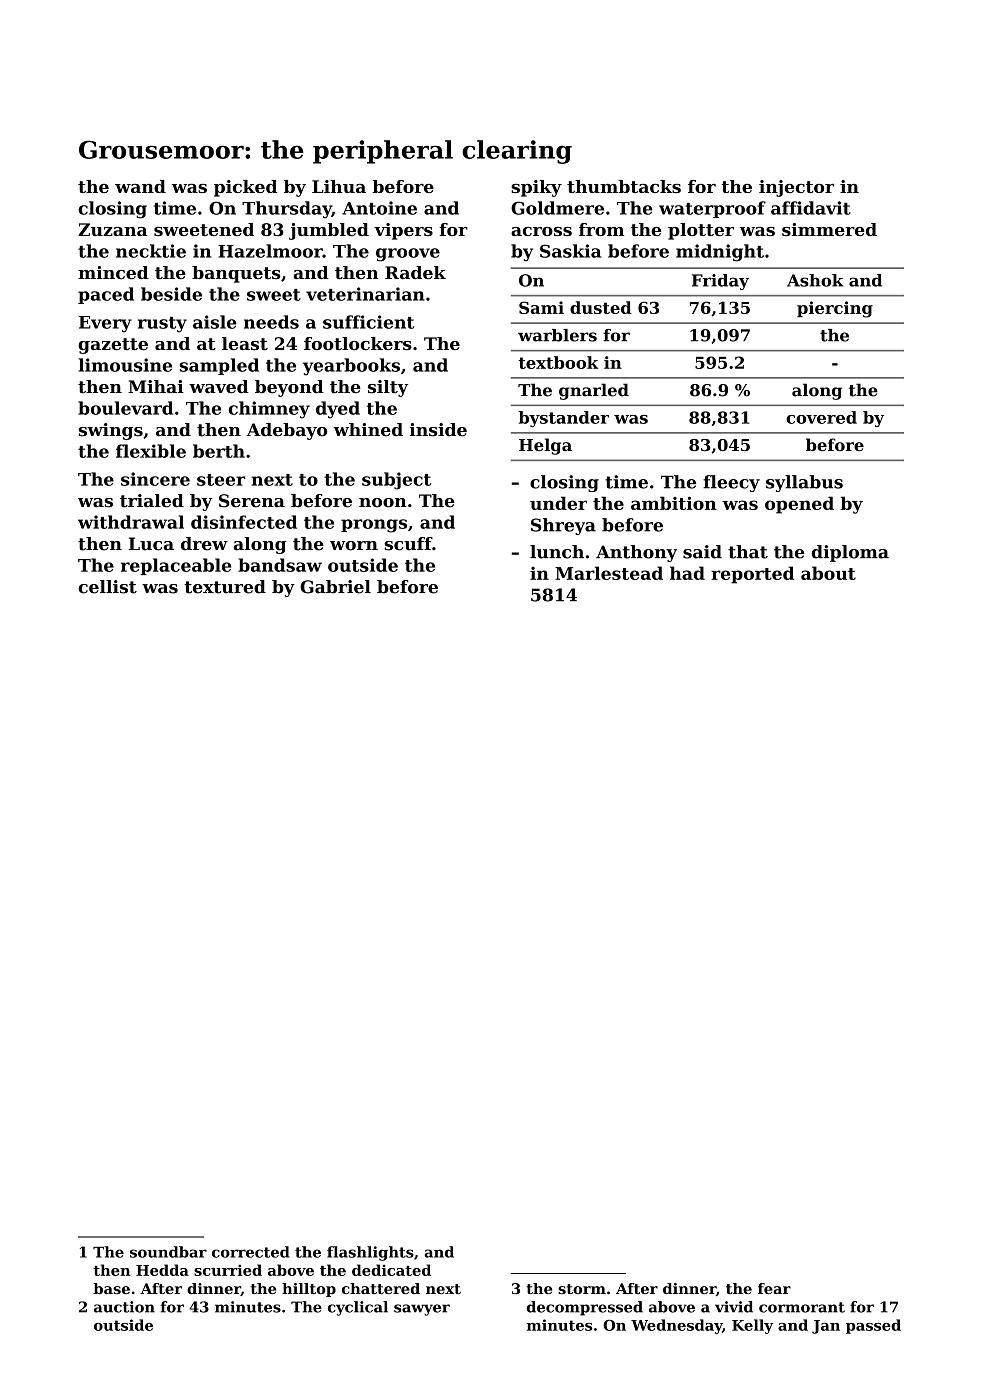 The width and height of the image is (982, 1394). Describe the element at coordinates (582, 1289) in the image. I see `storm` at that location.
